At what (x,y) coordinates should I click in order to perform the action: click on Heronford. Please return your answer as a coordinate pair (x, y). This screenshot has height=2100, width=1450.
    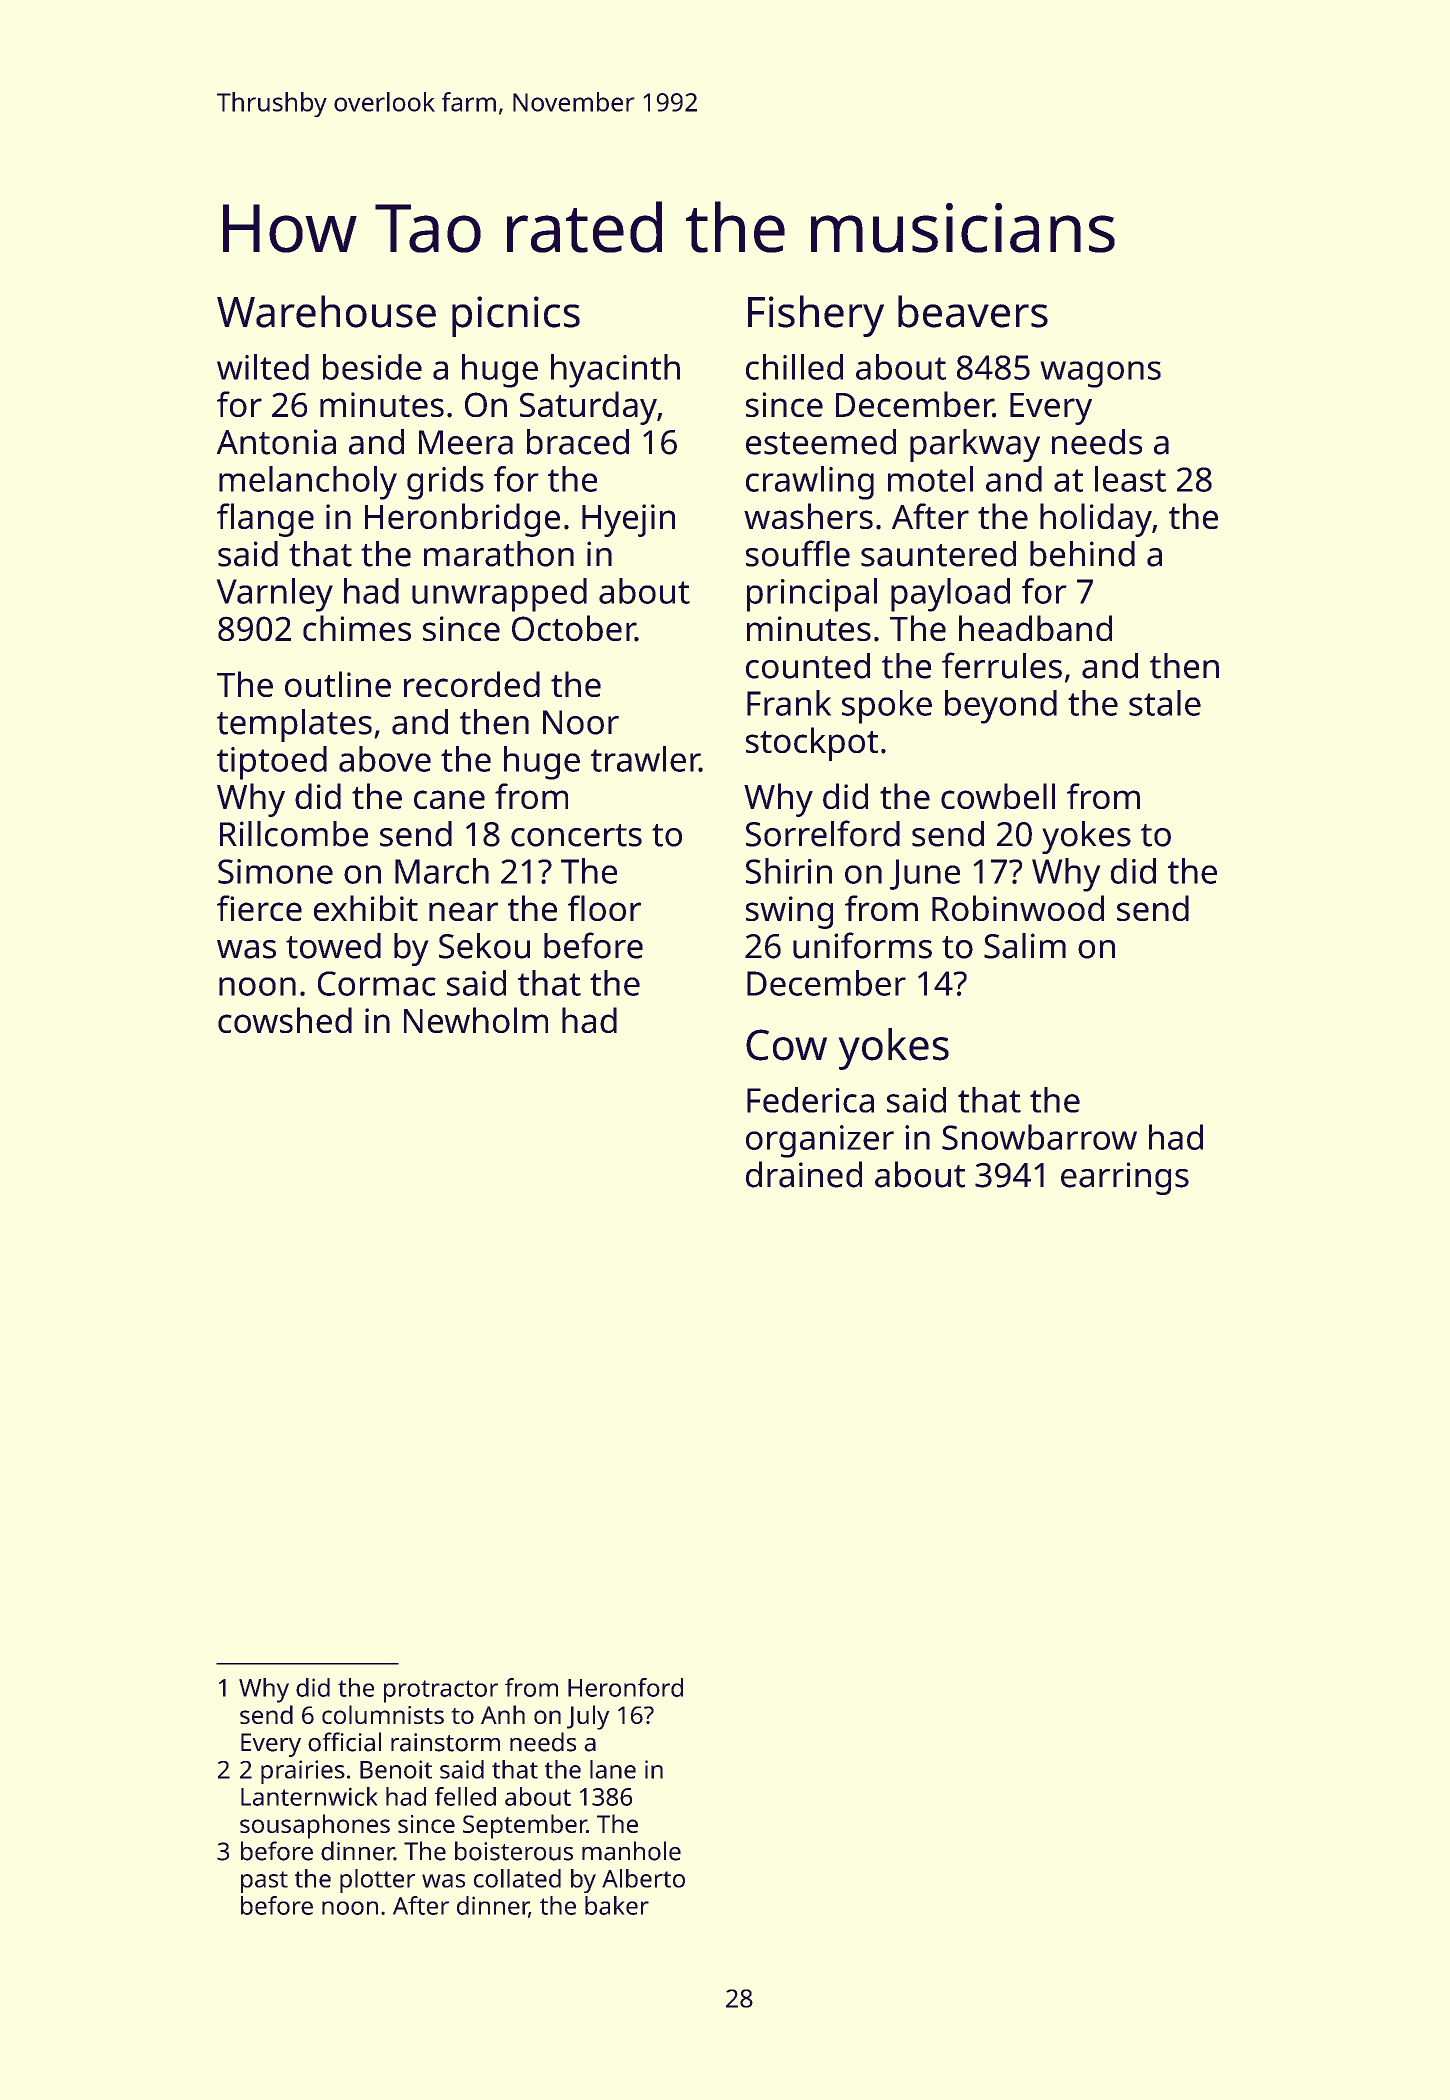
    Looking at the image, I should click on (625, 1687).
